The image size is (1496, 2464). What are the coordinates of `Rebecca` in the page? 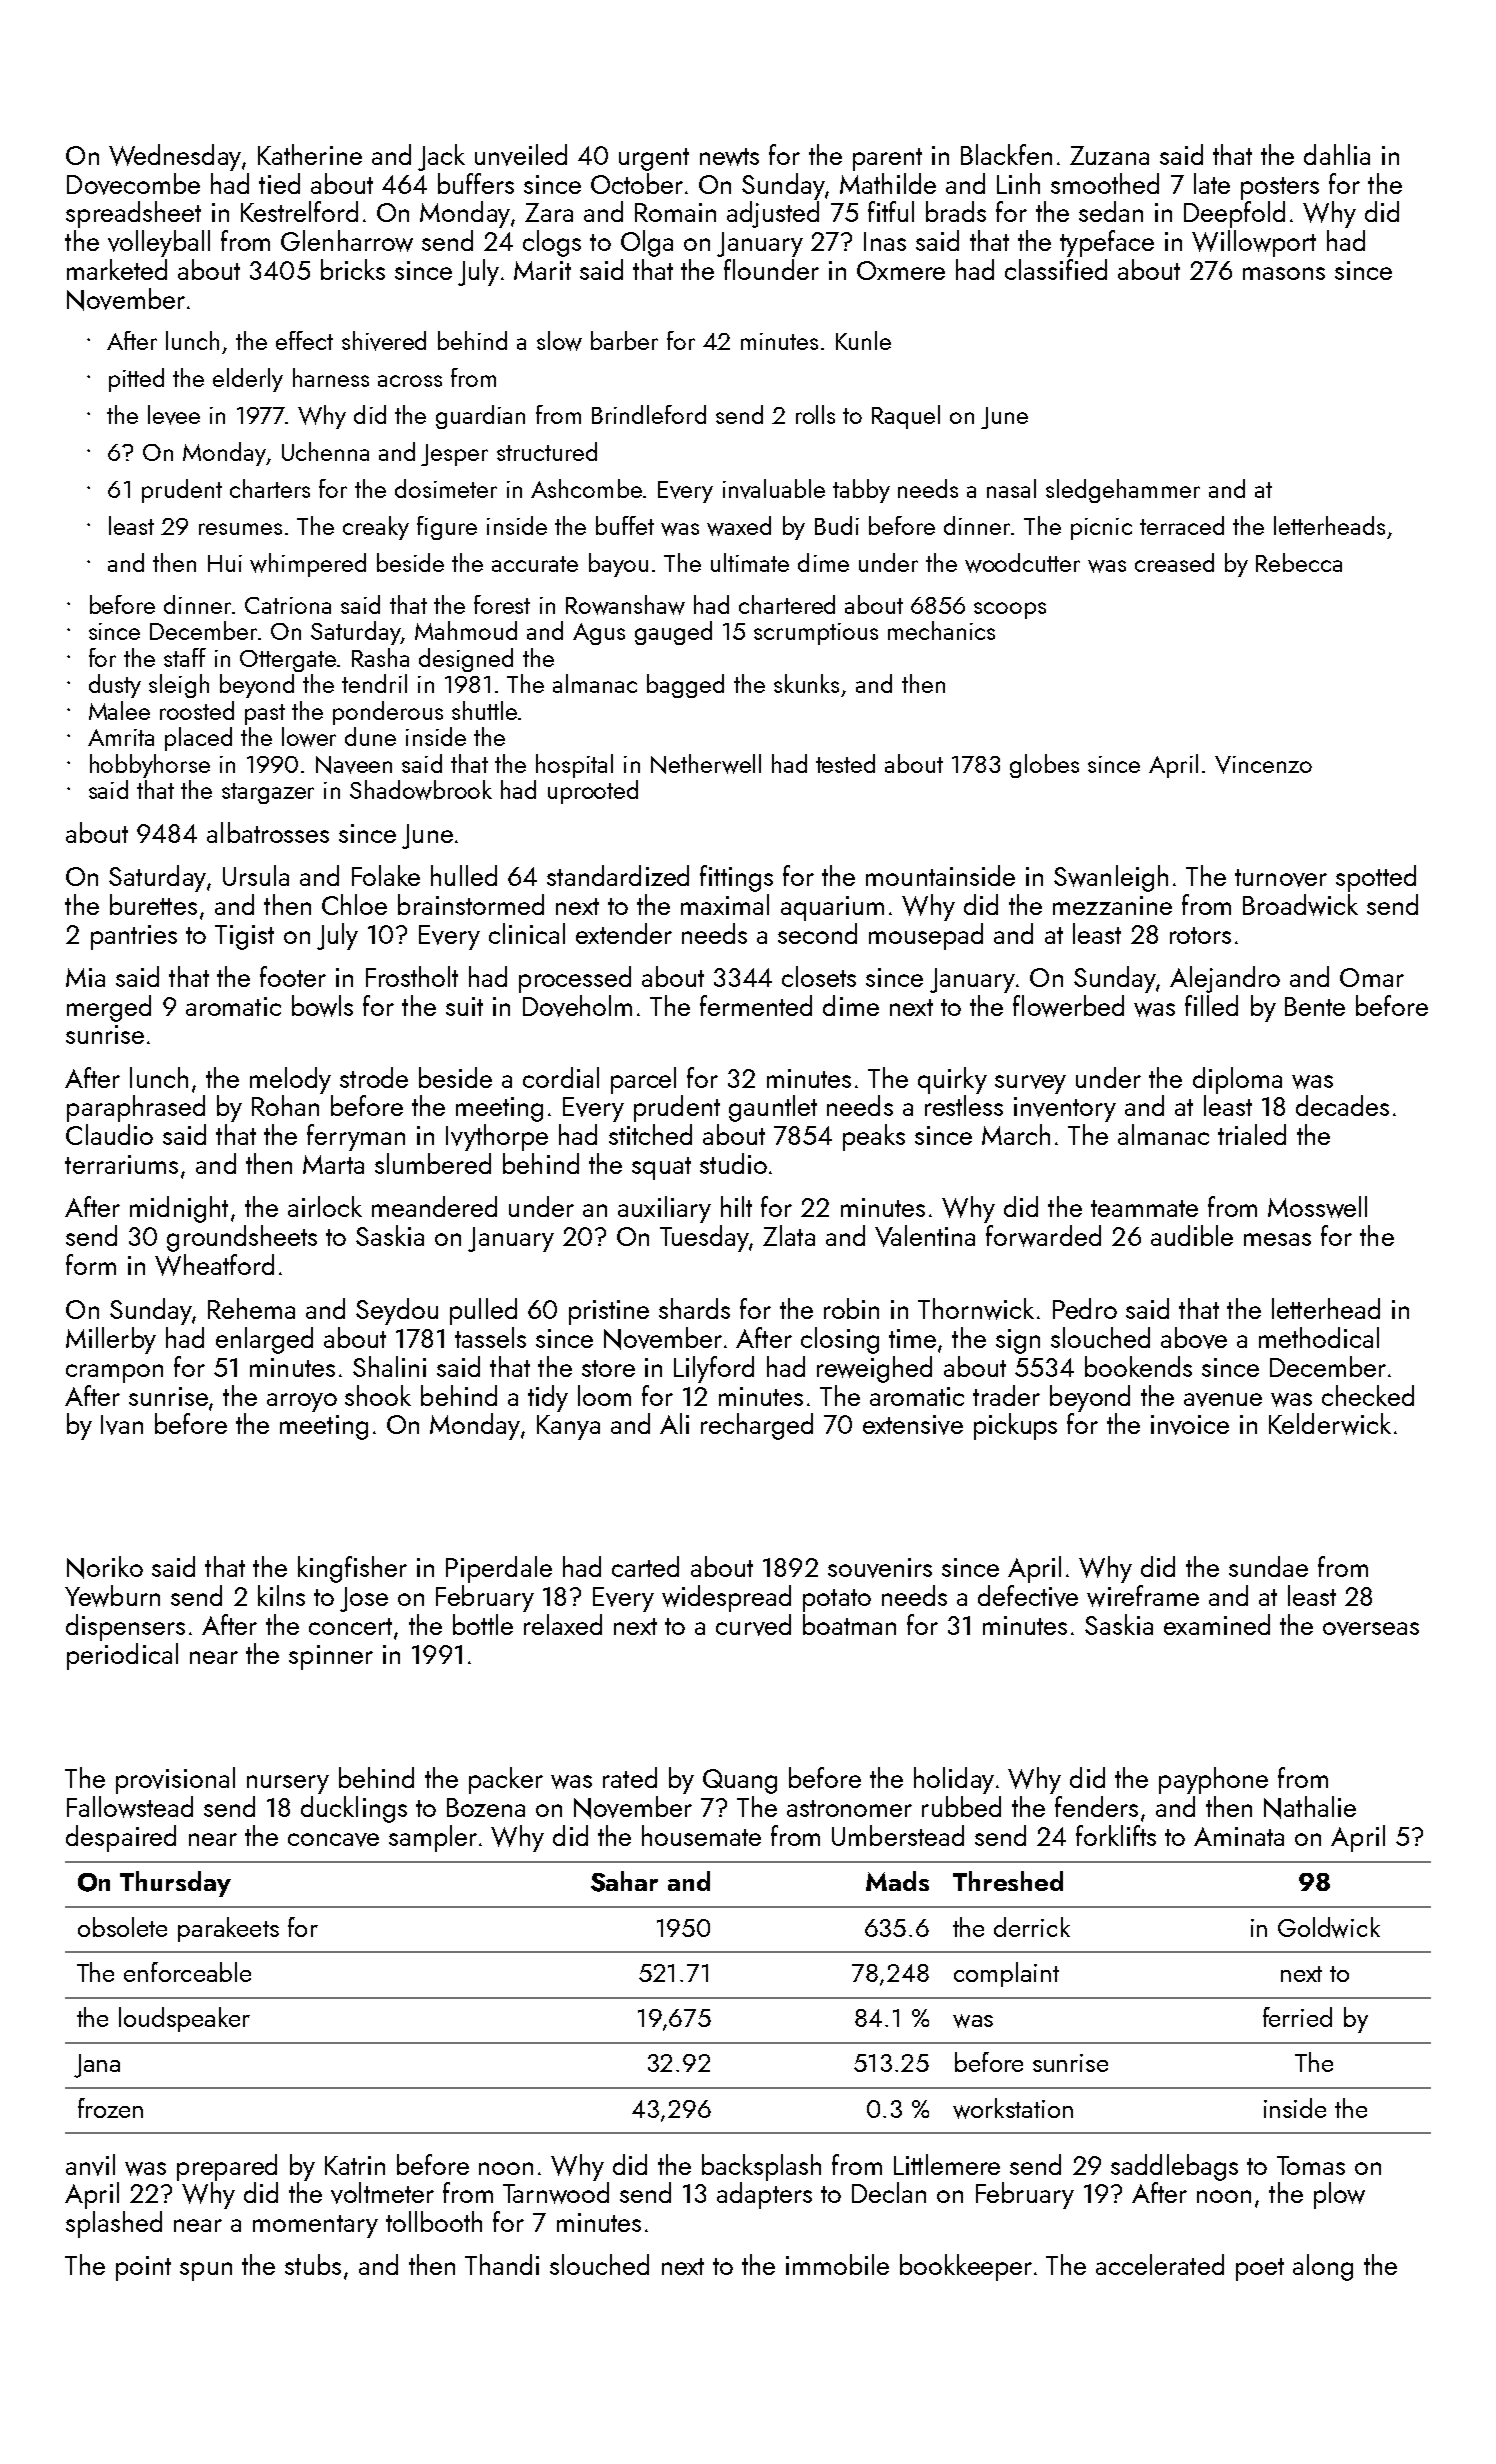 It's located at (1299, 562).
